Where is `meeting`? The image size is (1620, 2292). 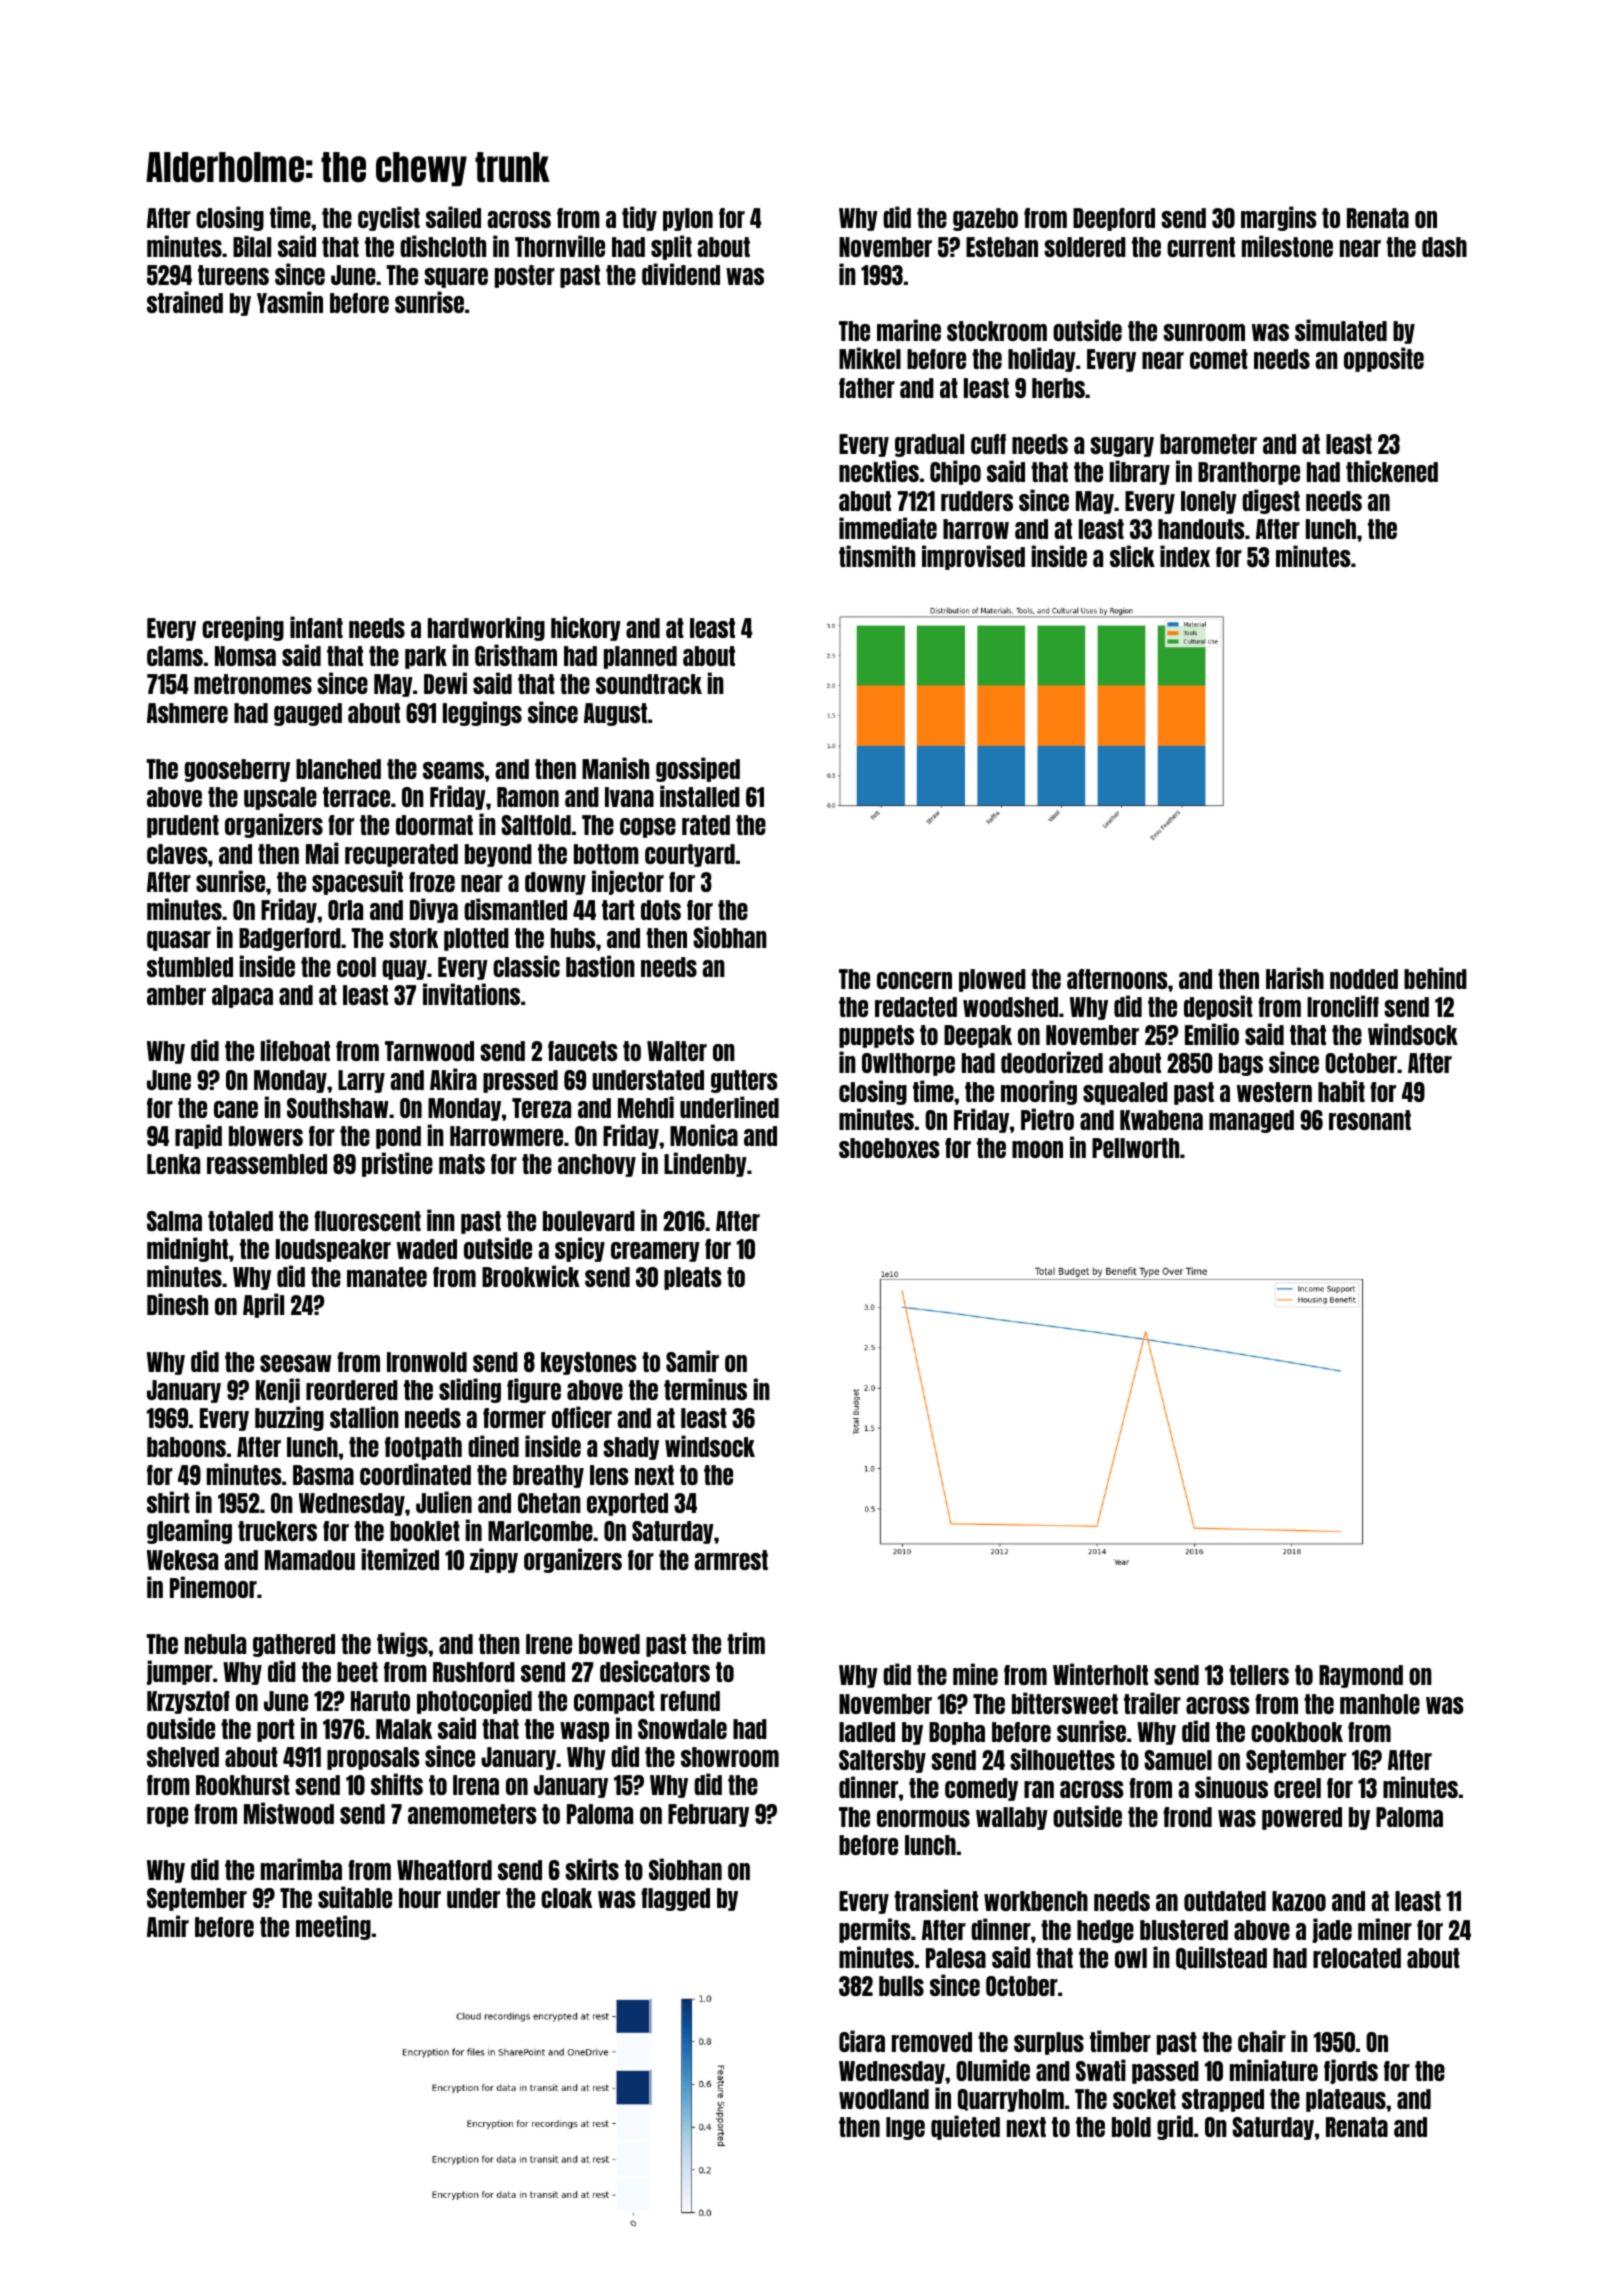
meeting is located at coordinates (333, 1927).
